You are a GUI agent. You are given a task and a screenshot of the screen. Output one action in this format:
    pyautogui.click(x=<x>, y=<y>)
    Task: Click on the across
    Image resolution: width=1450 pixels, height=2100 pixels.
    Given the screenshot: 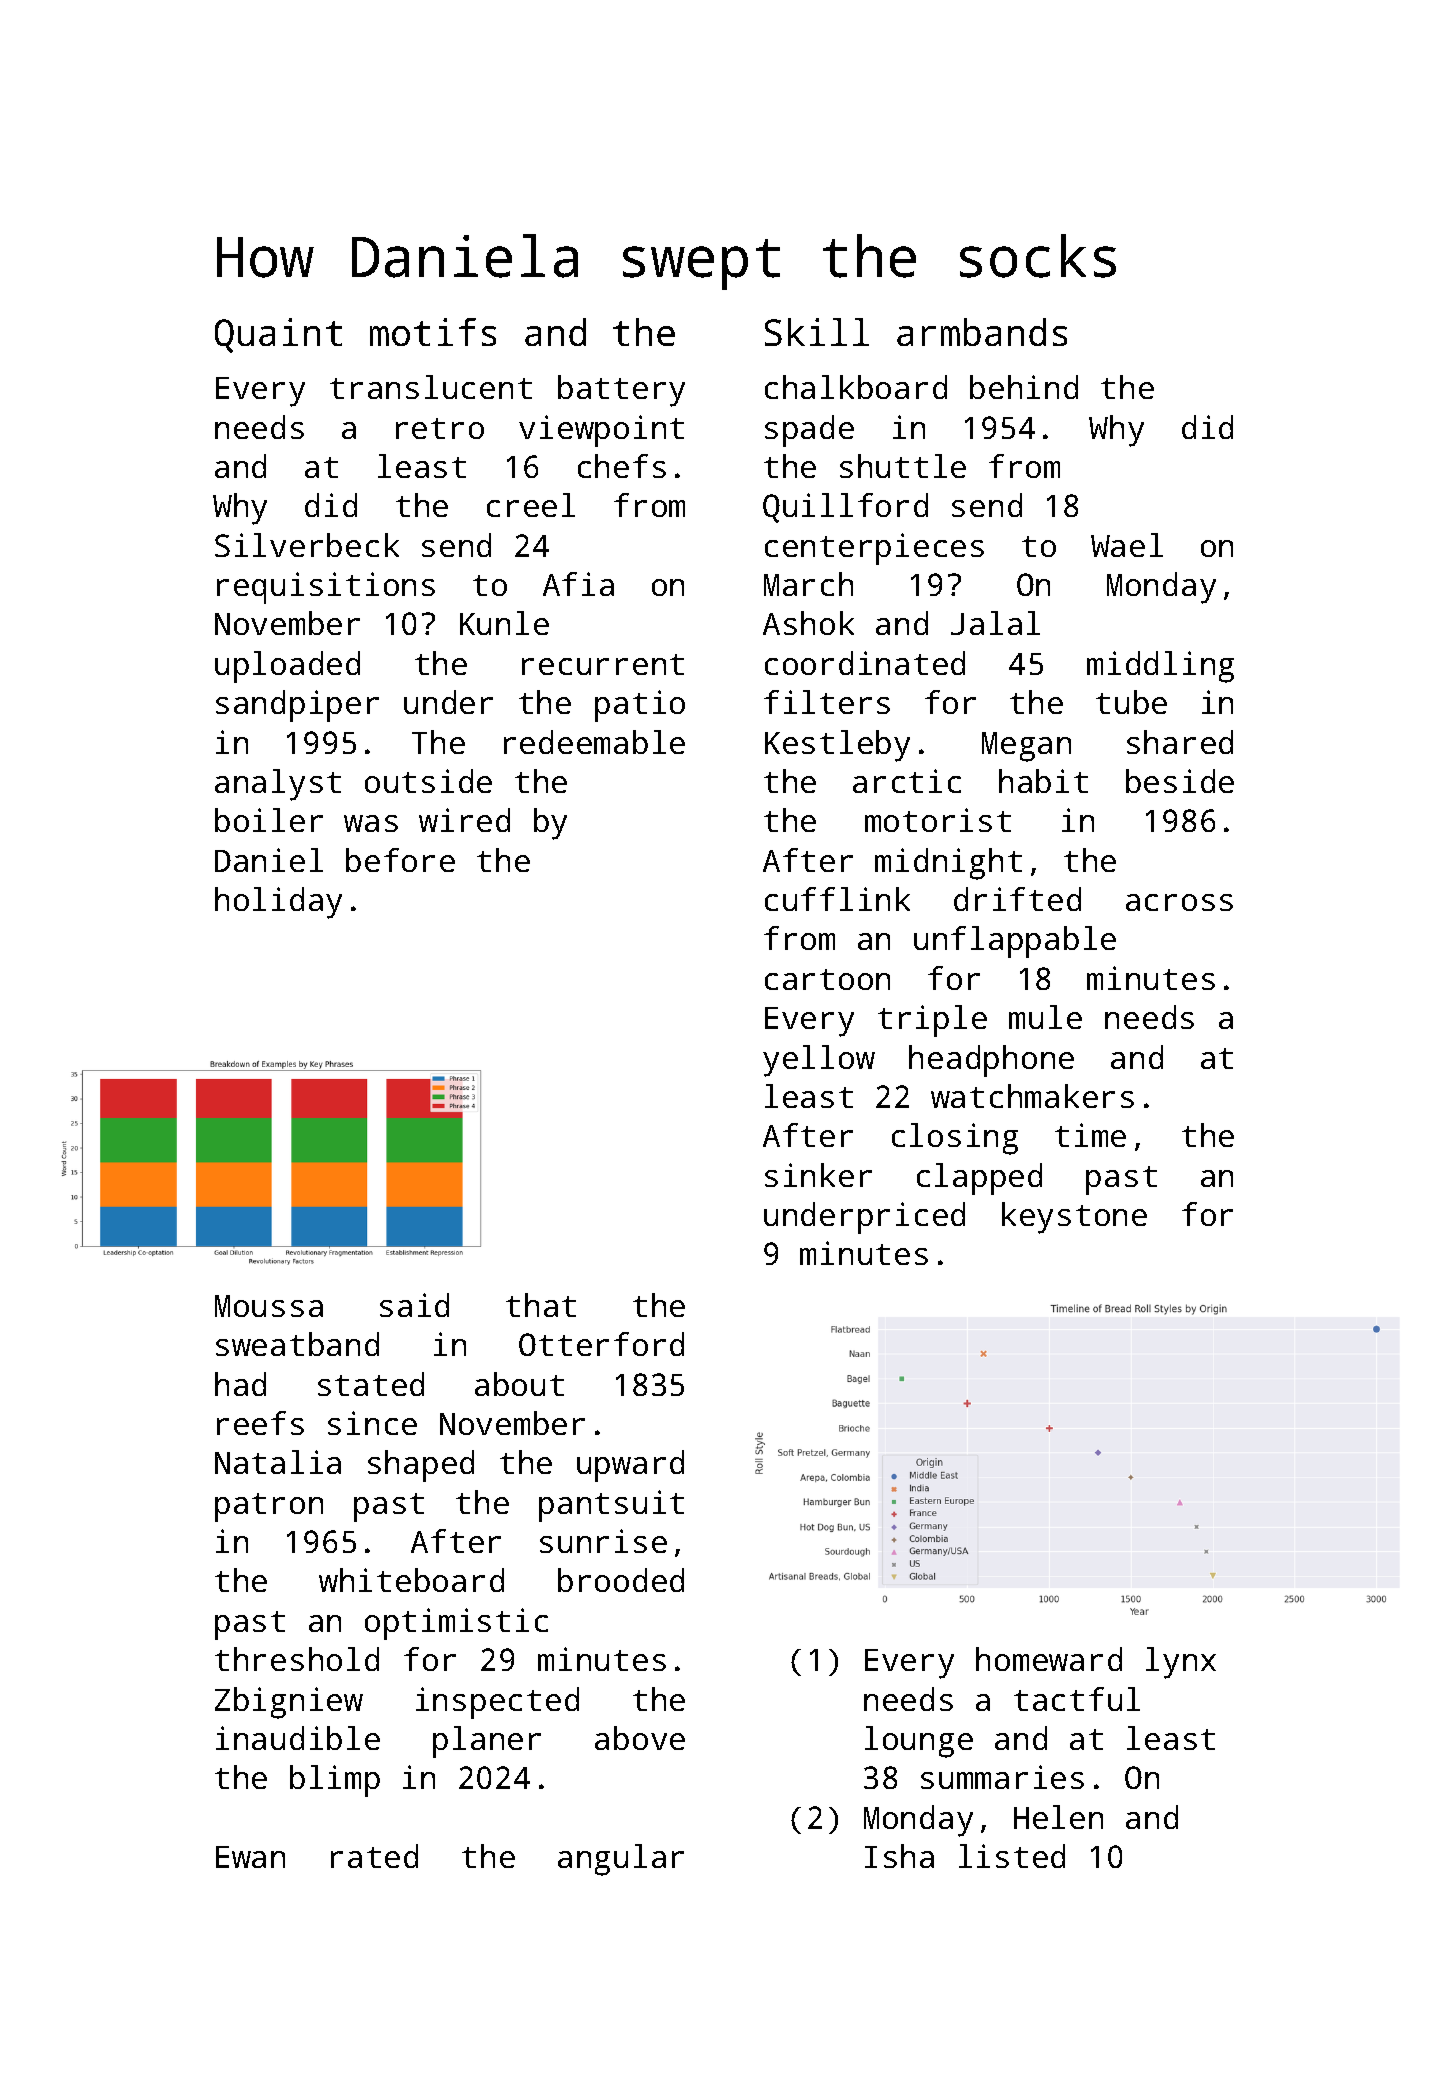 What is the action you would take?
    pyautogui.click(x=1179, y=902)
